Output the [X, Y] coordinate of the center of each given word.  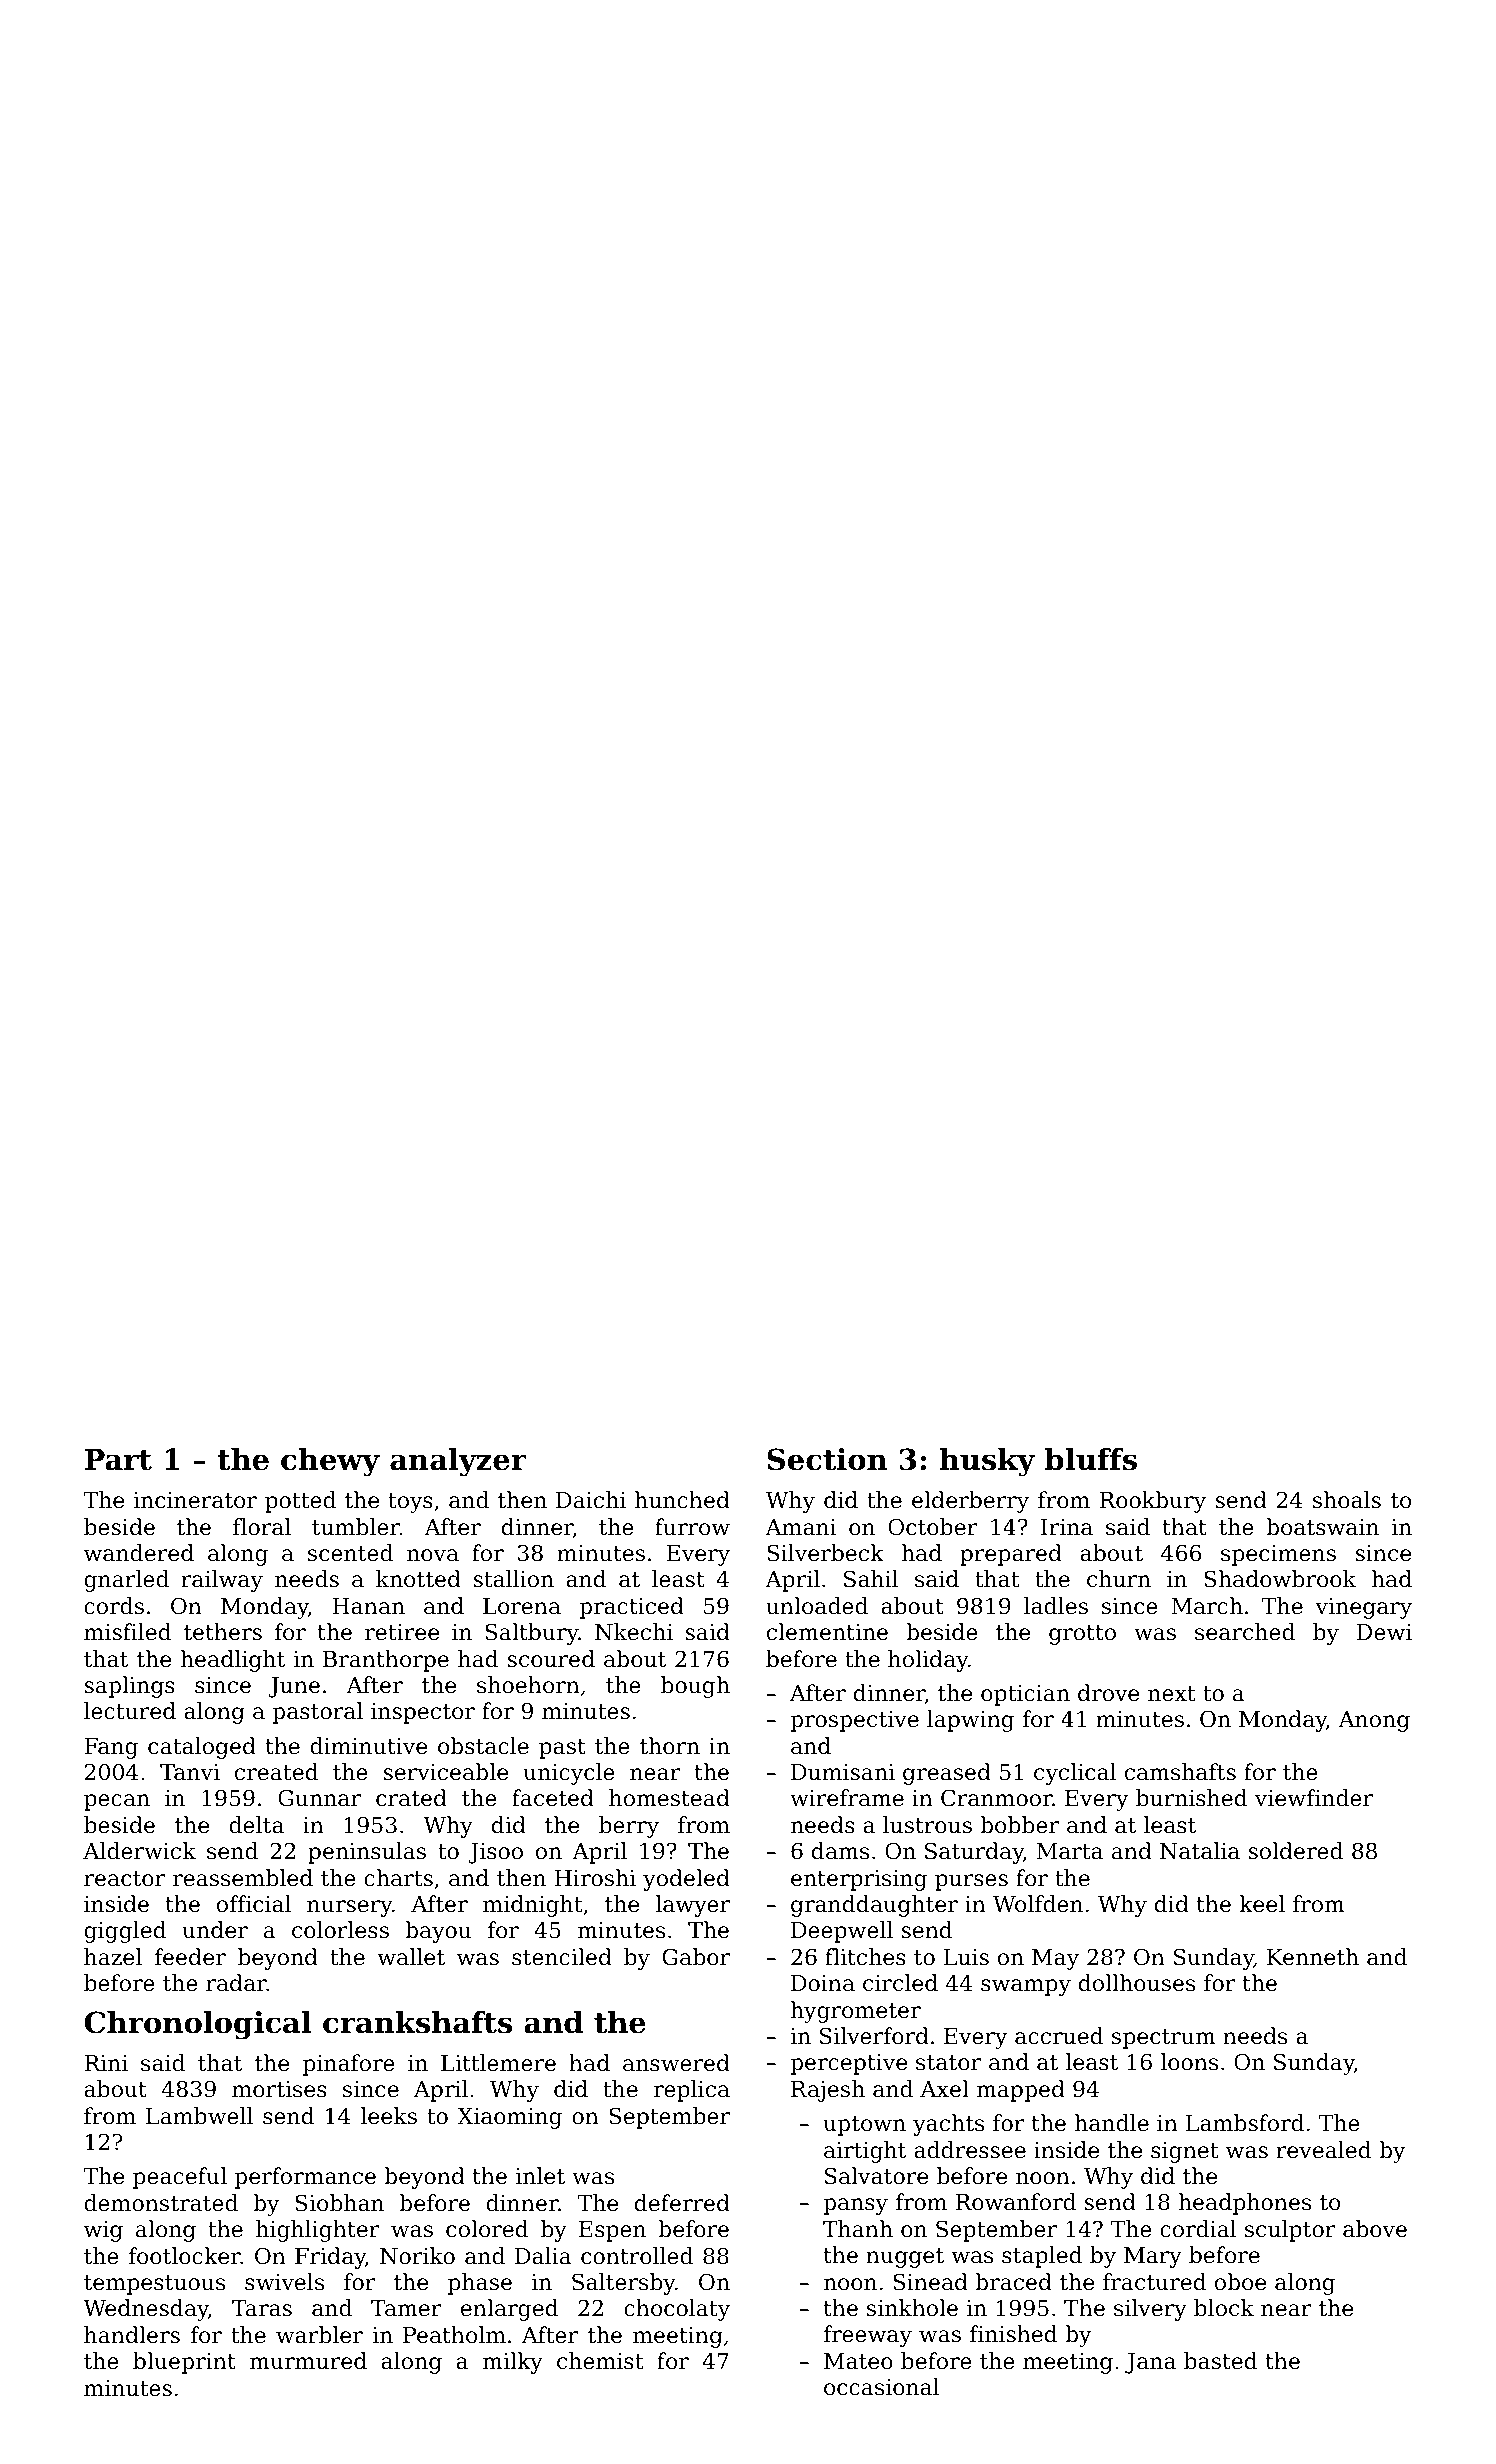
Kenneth [1313, 1957]
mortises [279, 2089]
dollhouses [1137, 1983]
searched [1245, 1632]
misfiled [127, 1632]
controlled [637, 2256]
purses [971, 1882]
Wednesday [146, 2310]
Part [118, 1460]
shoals [1347, 1500]
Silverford [874, 2036]
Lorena [522, 1606]
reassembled [243, 1878]
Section [827, 1459]
